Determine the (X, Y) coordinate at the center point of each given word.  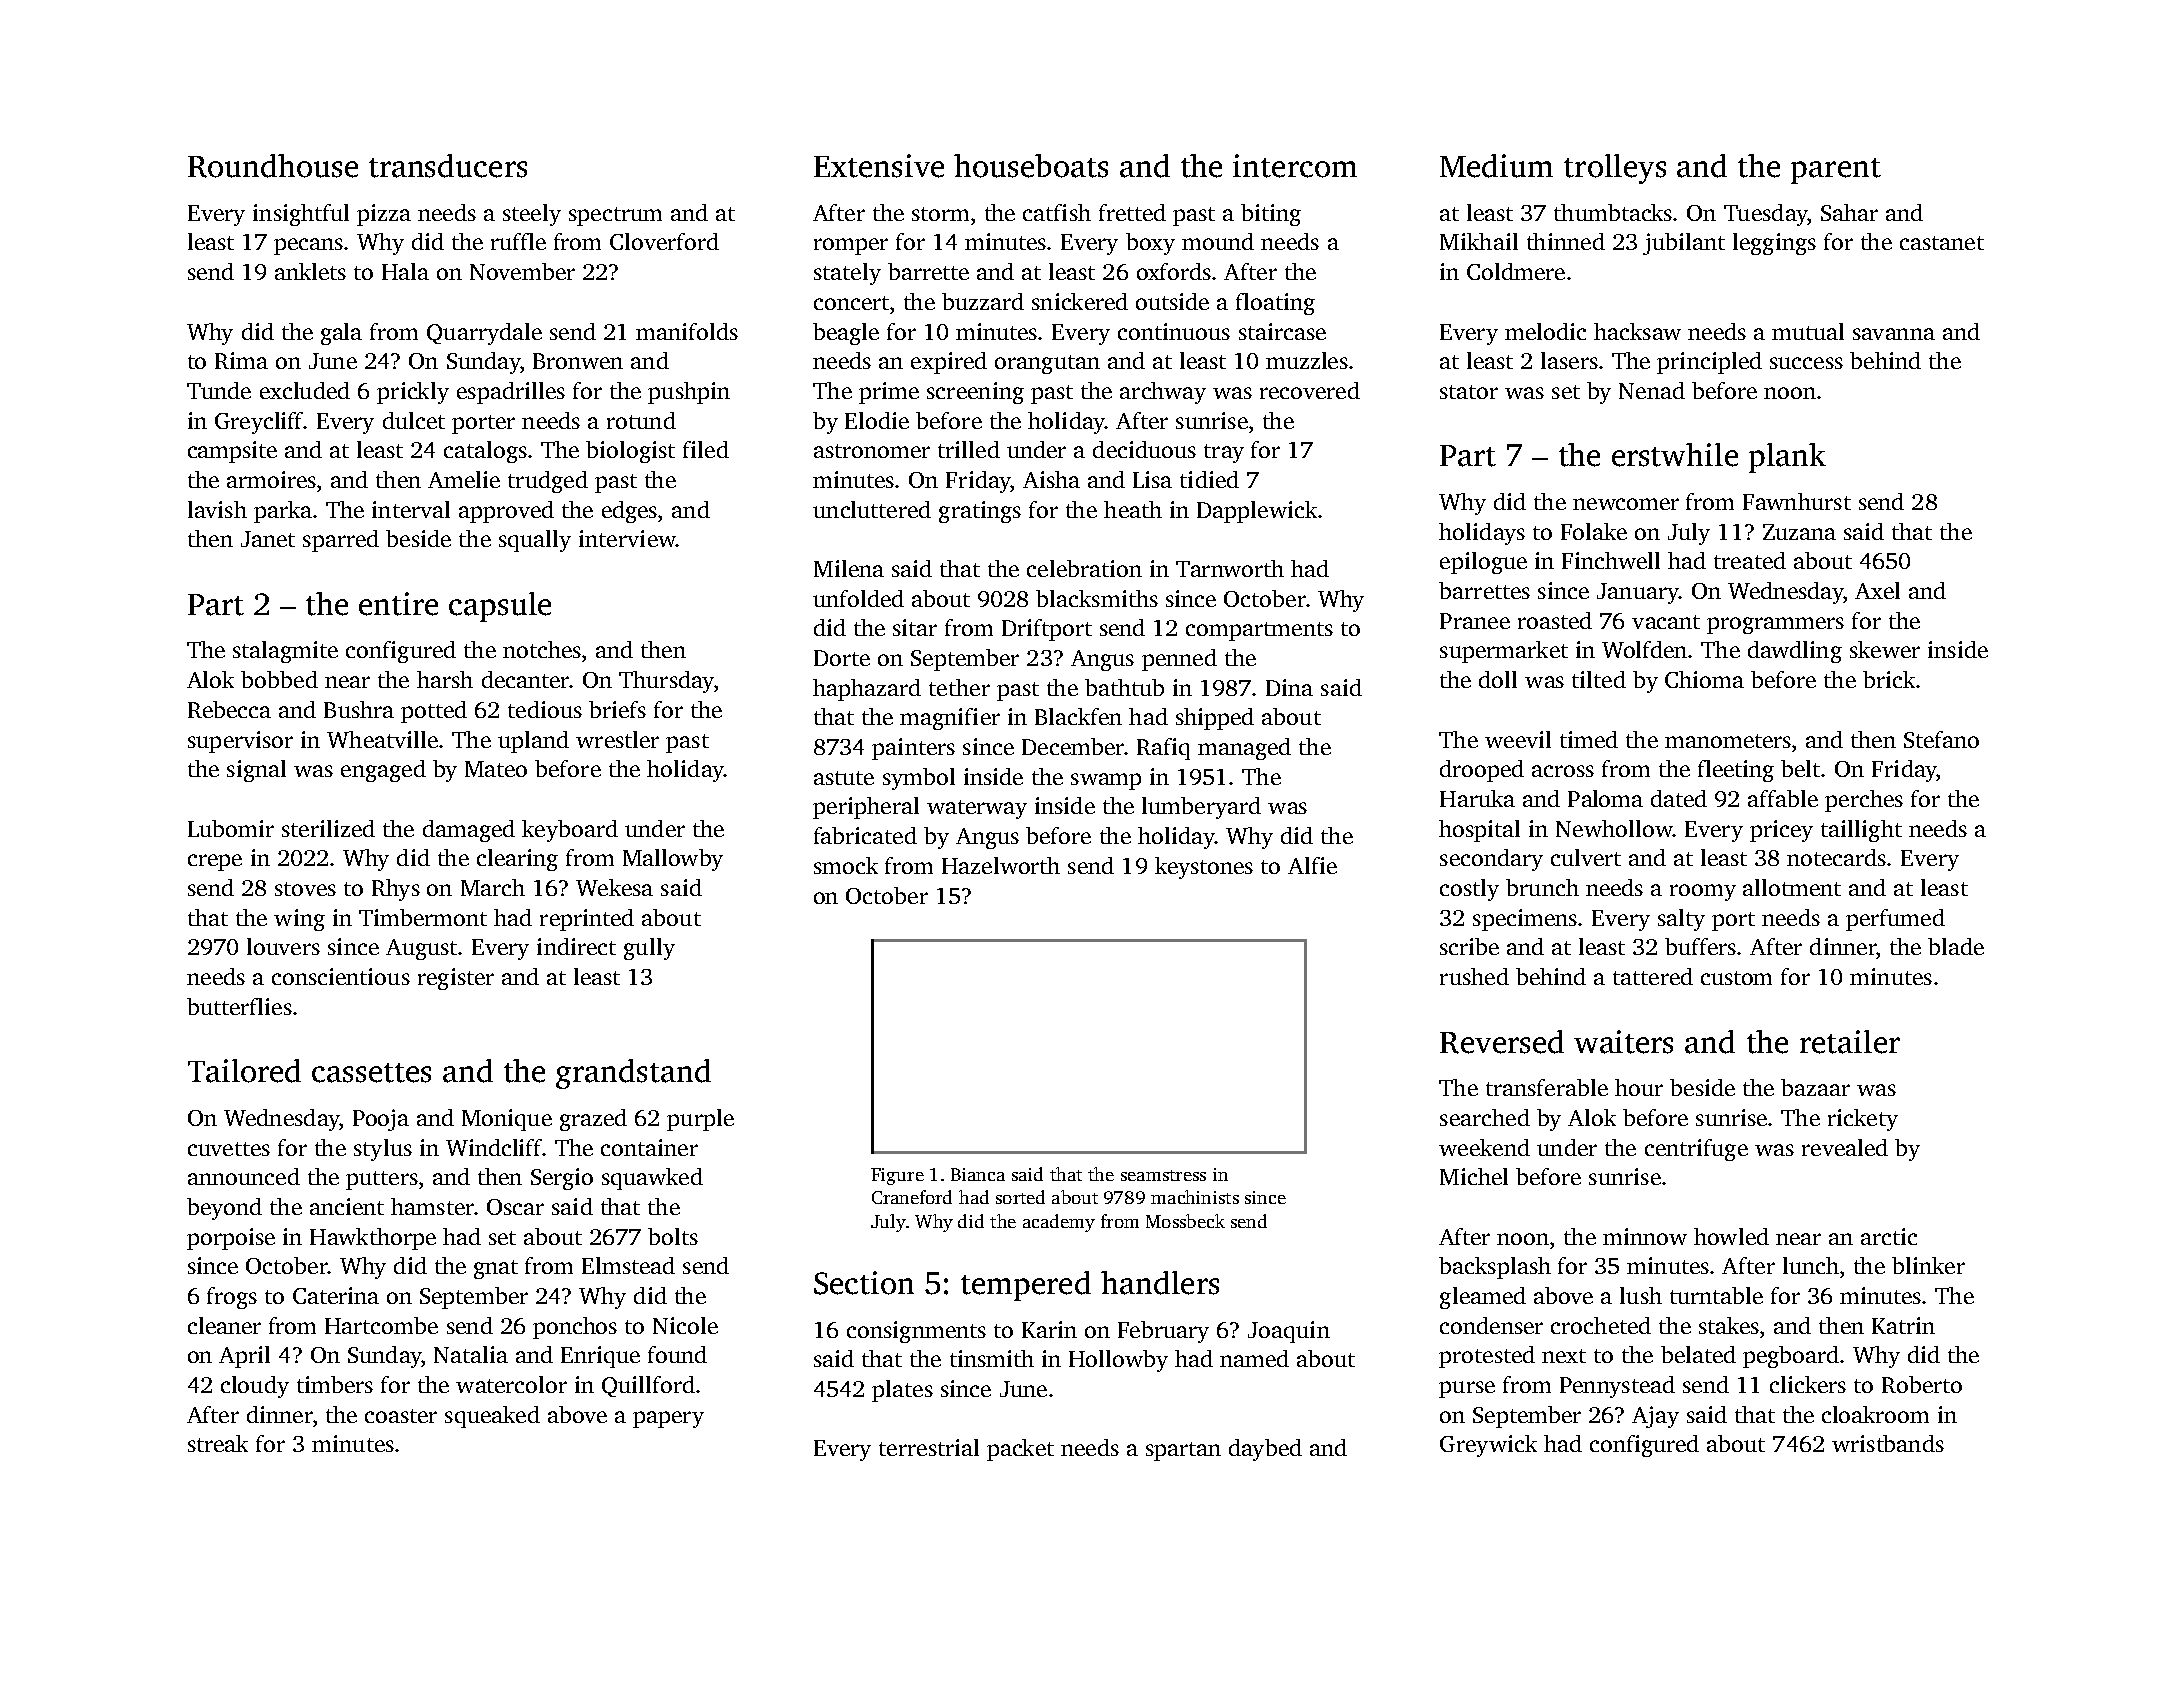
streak (218, 1443)
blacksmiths (1097, 598)
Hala (405, 271)
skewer (1885, 649)
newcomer (1626, 504)
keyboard (570, 831)
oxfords (1174, 271)
